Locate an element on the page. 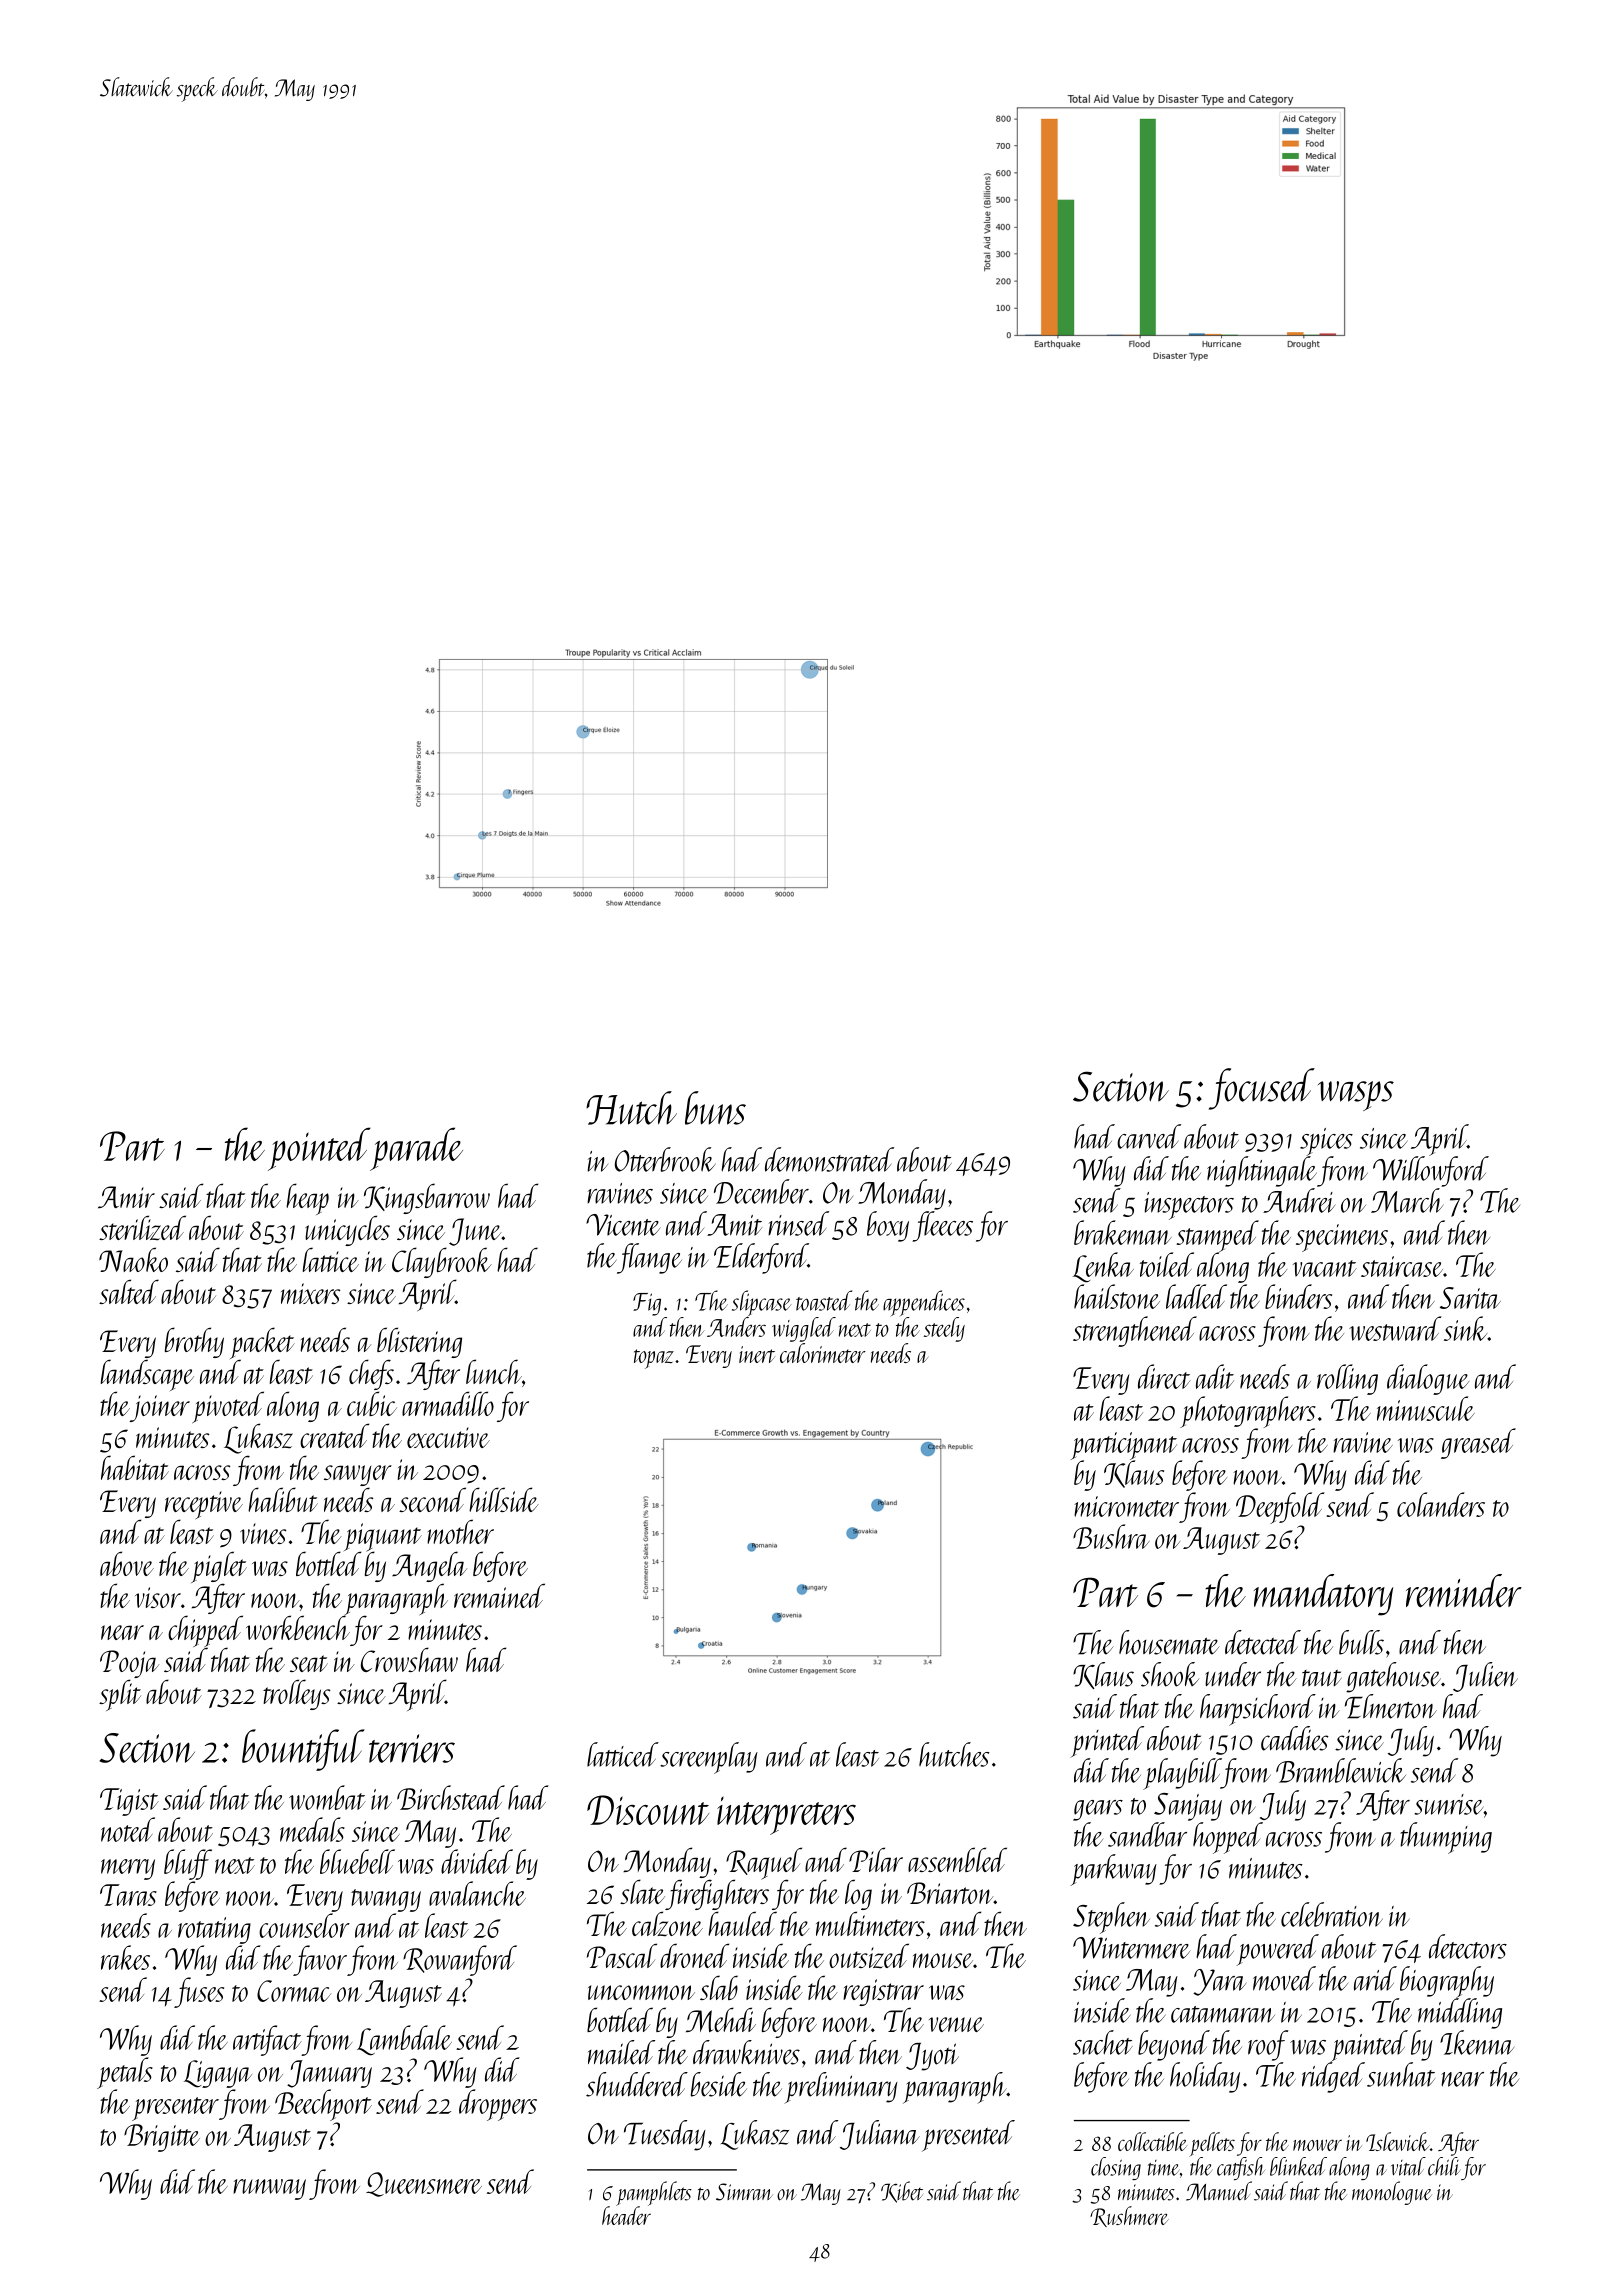  Pooja is located at coordinates (129, 1664).
